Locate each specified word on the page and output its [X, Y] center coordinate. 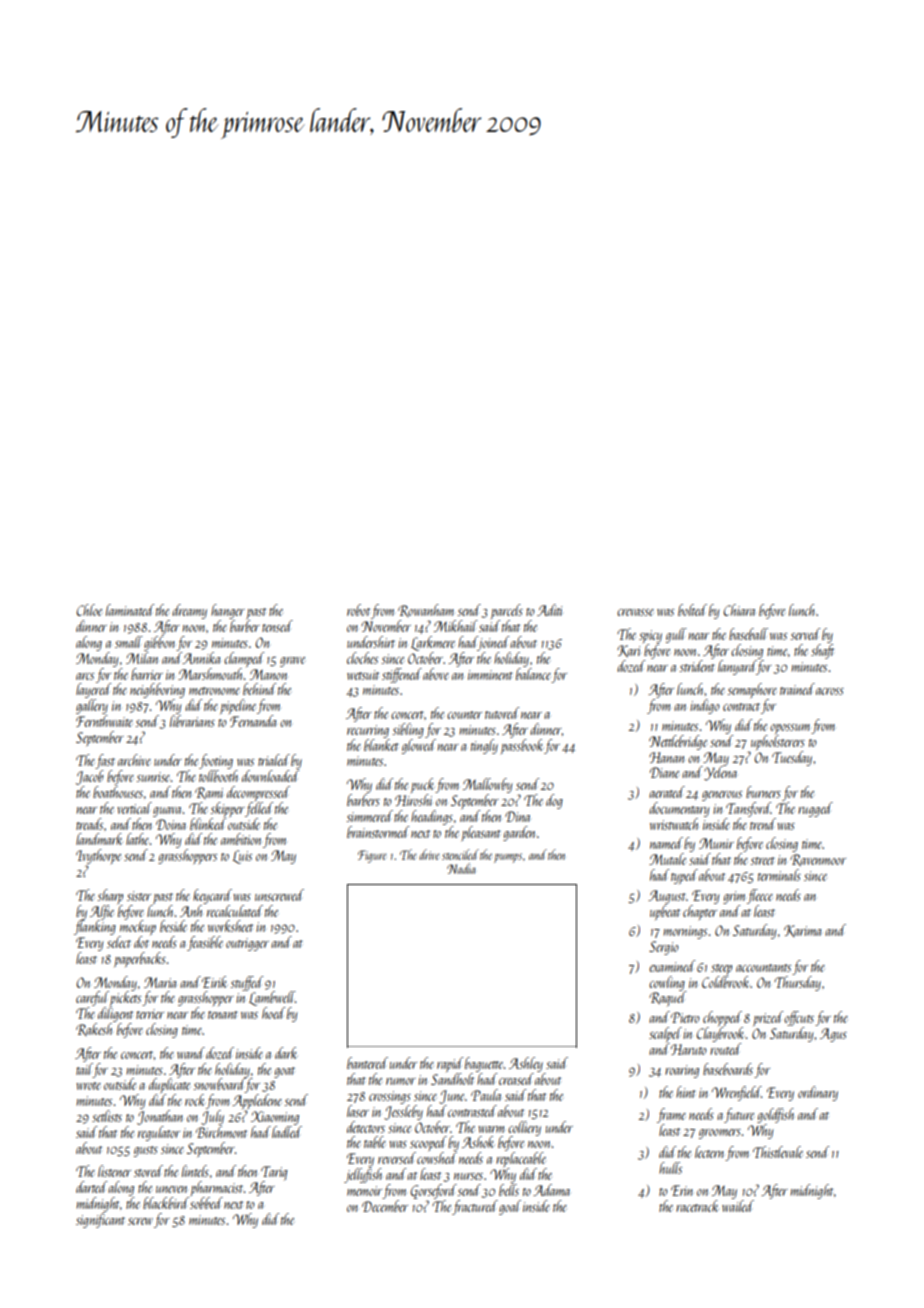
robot [358, 610]
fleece [760, 896]
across [830, 691]
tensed [277, 626]
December [385, 1206]
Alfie [102, 912]
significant [100, 1220]
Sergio [664, 948]
